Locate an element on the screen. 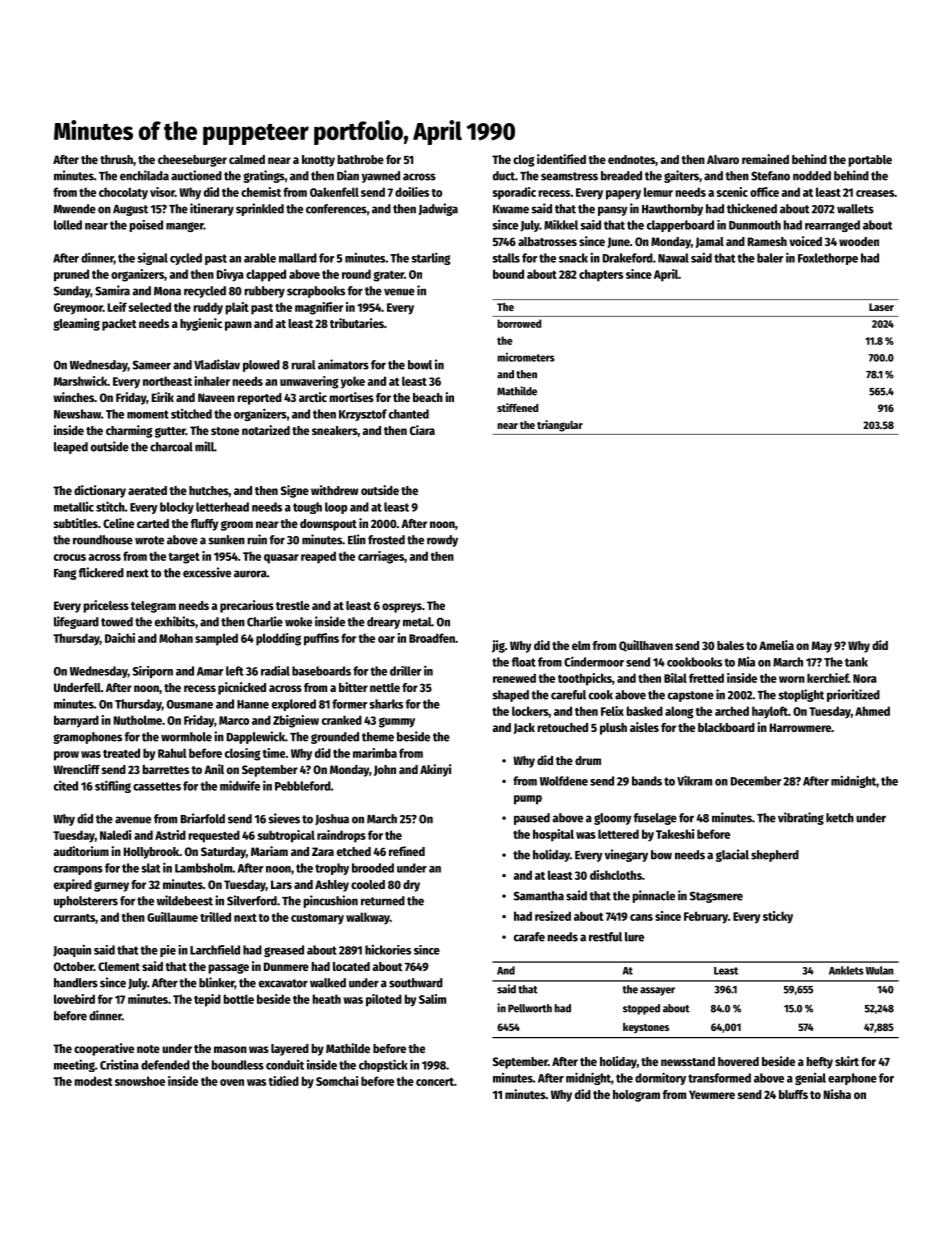  modest is located at coordinates (93, 1081).
